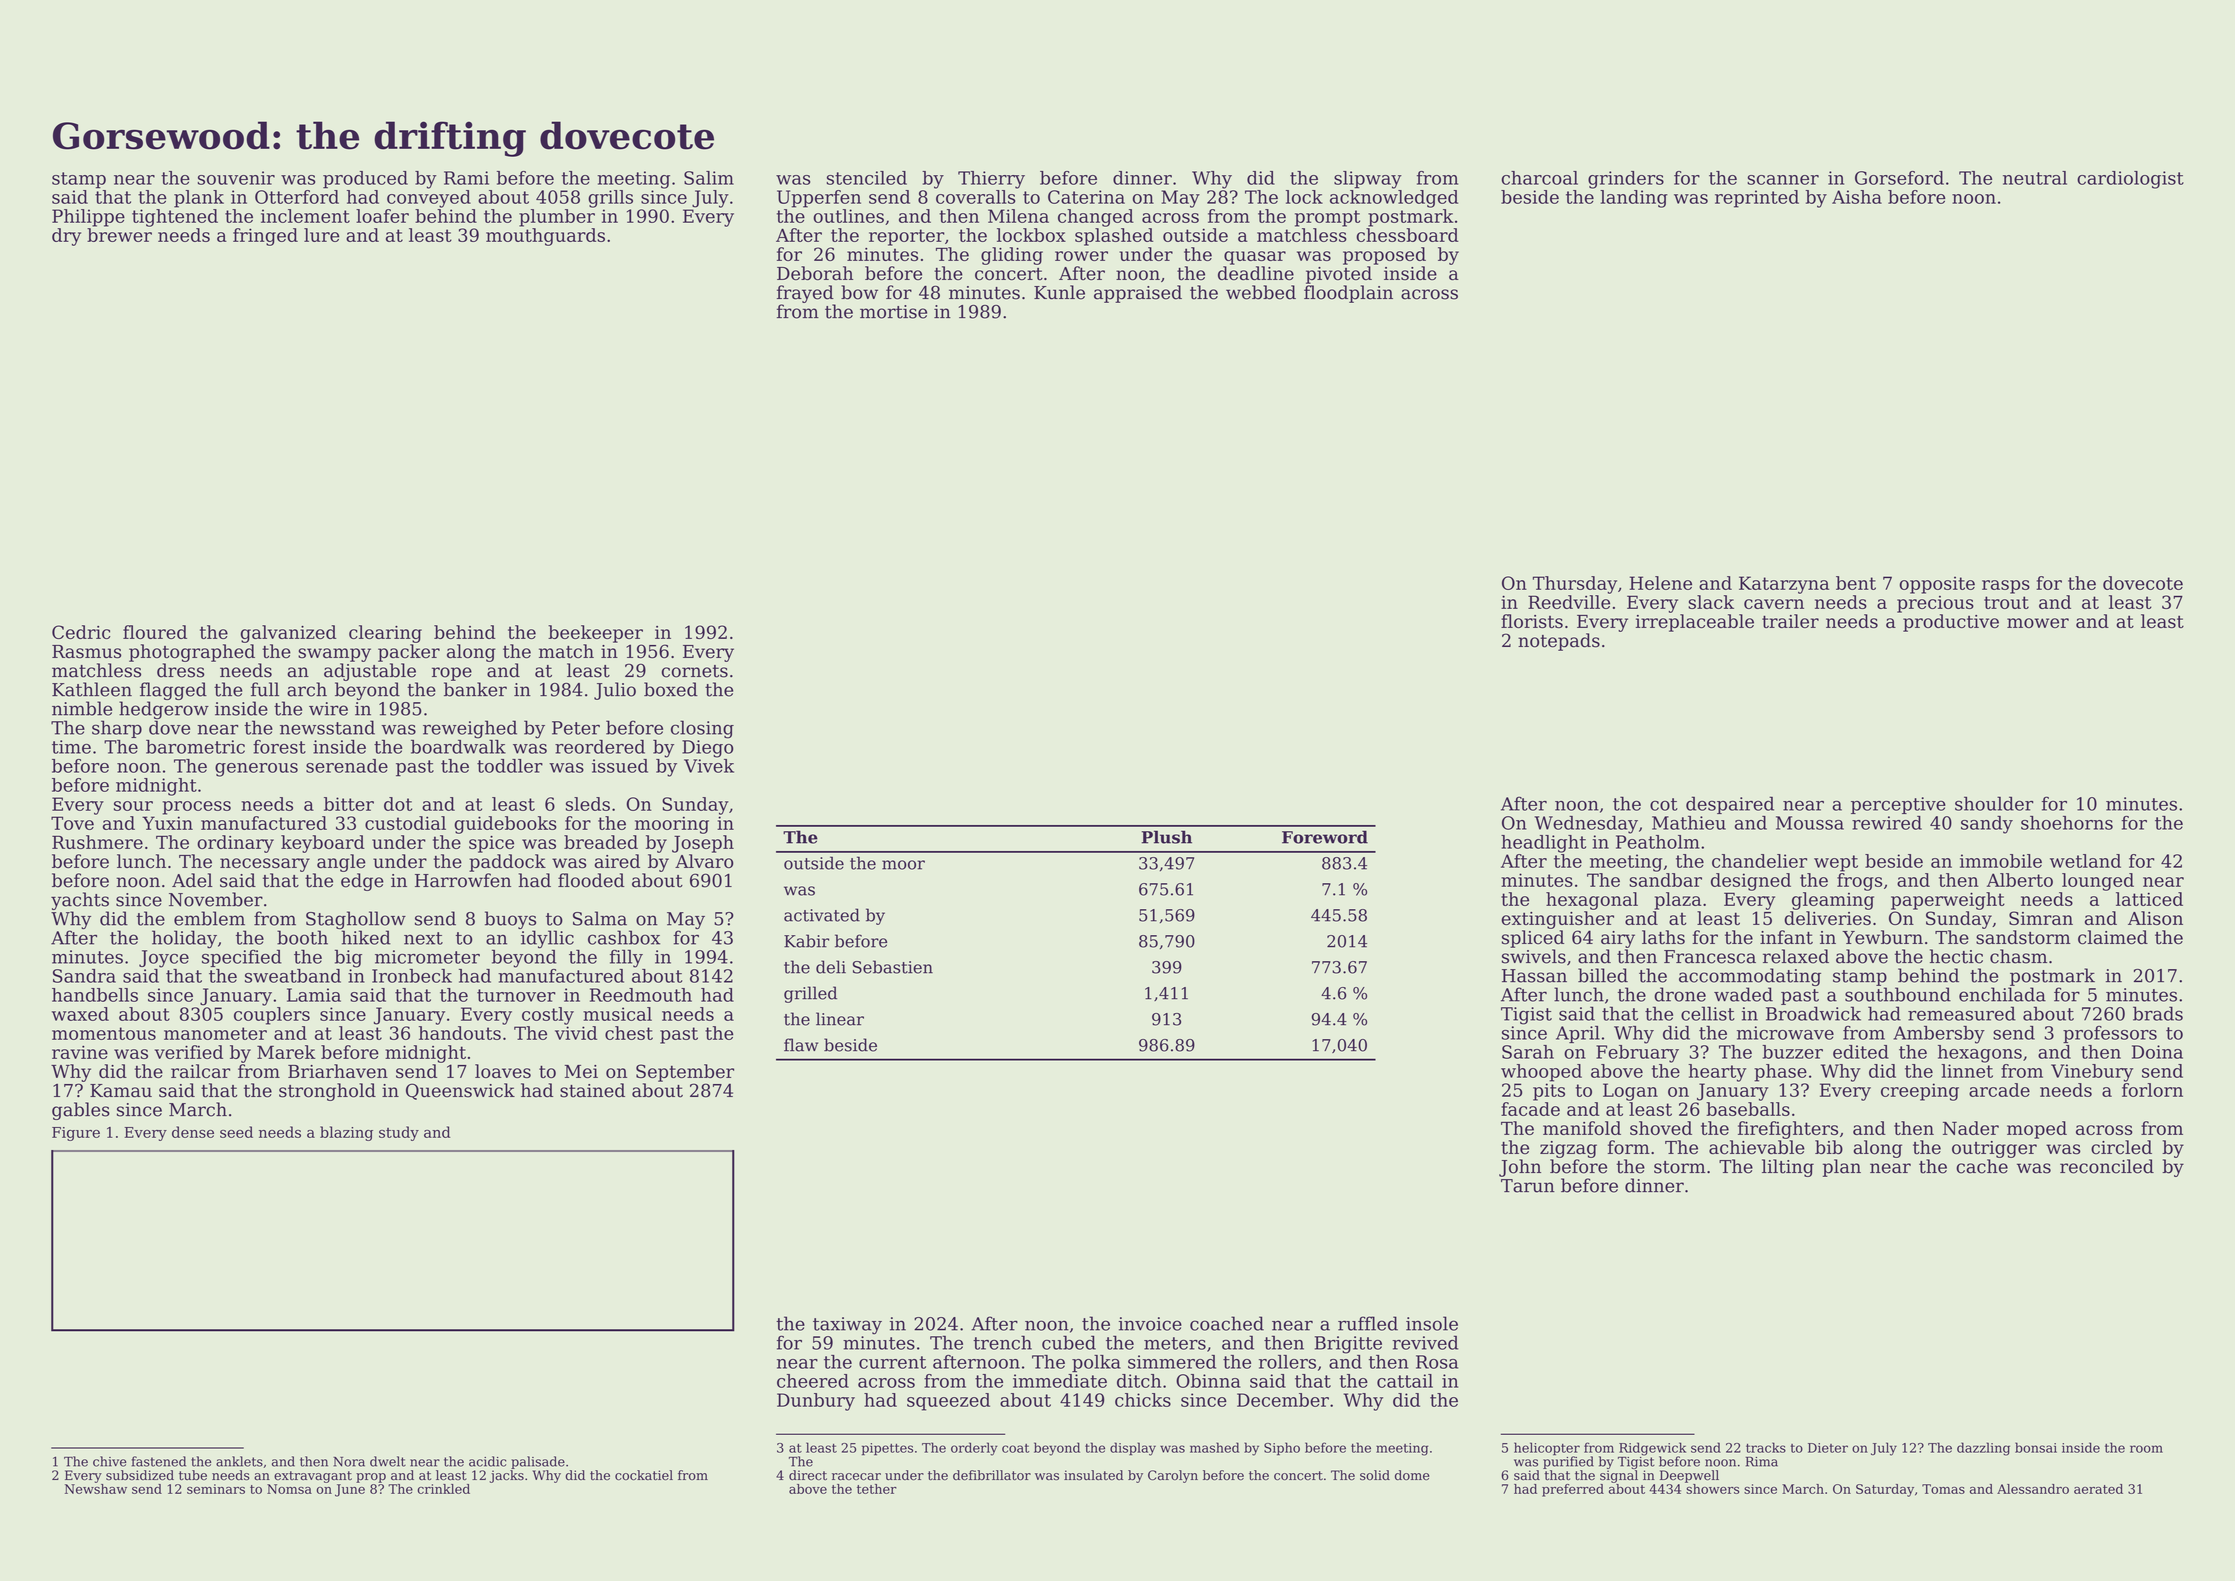  I want to click on bib, so click(1829, 1147).
